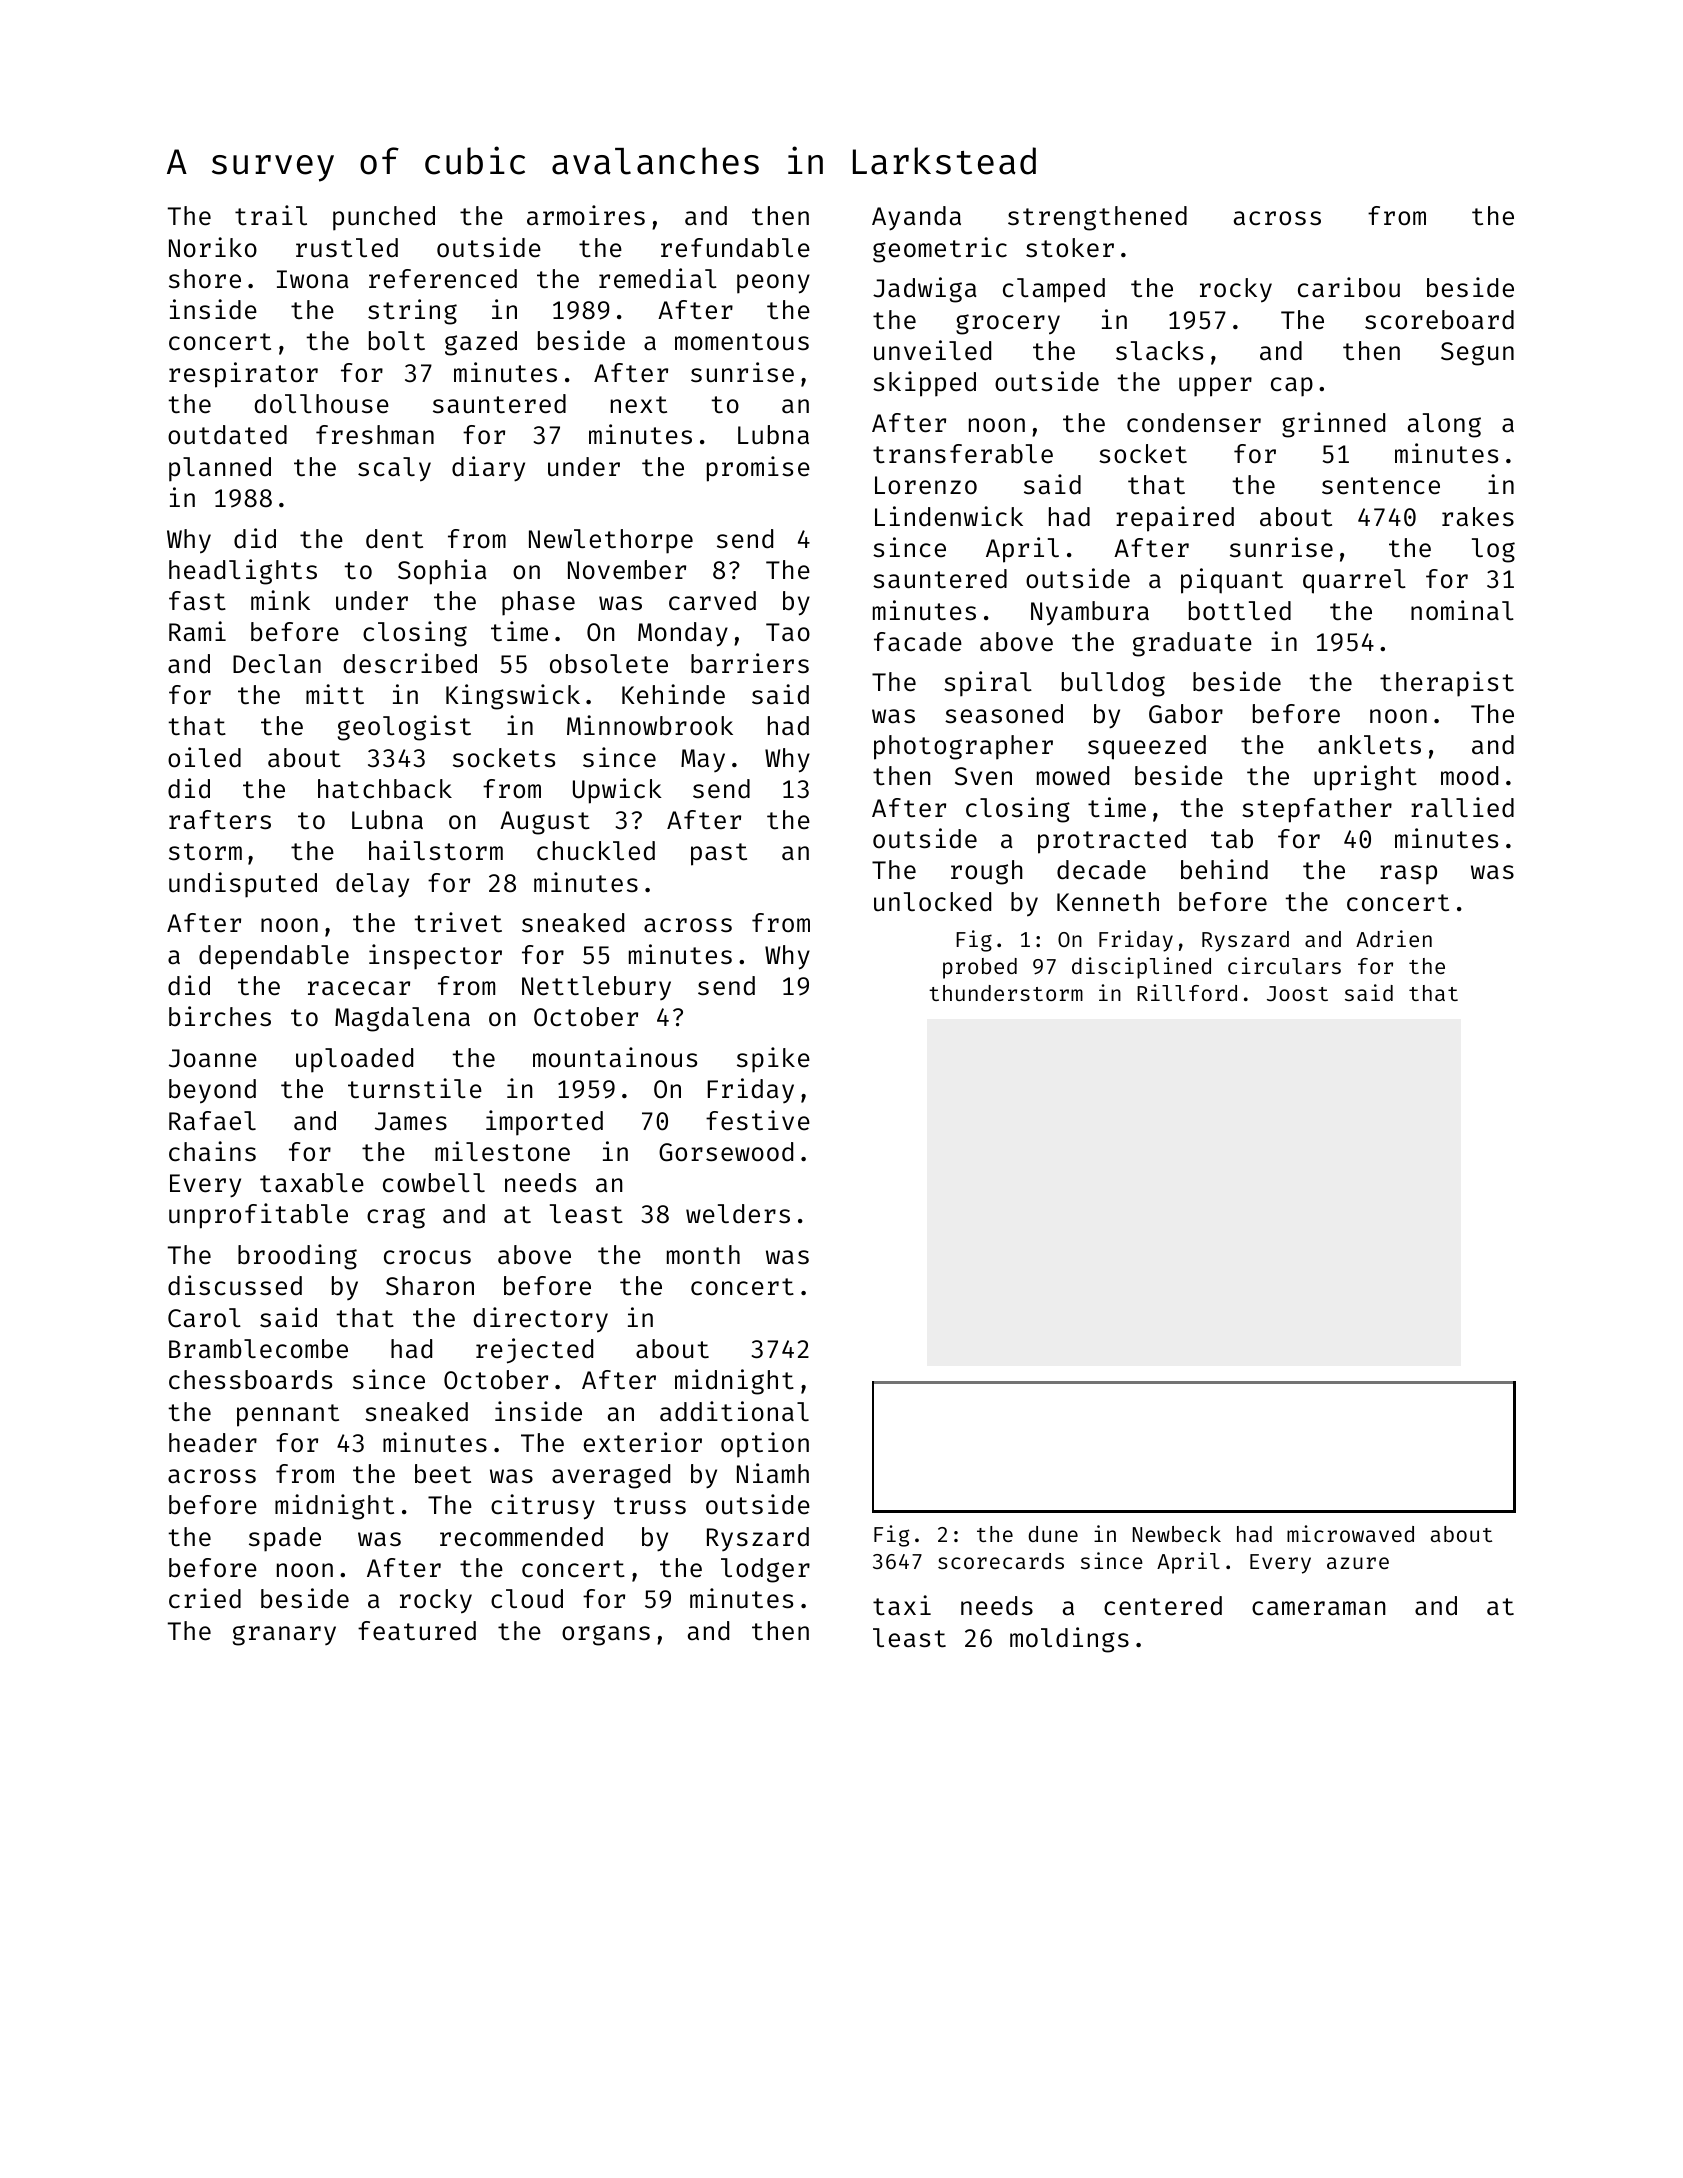  What do you see at coordinates (243, 885) in the screenshot?
I see `undisputed` at bounding box center [243, 885].
